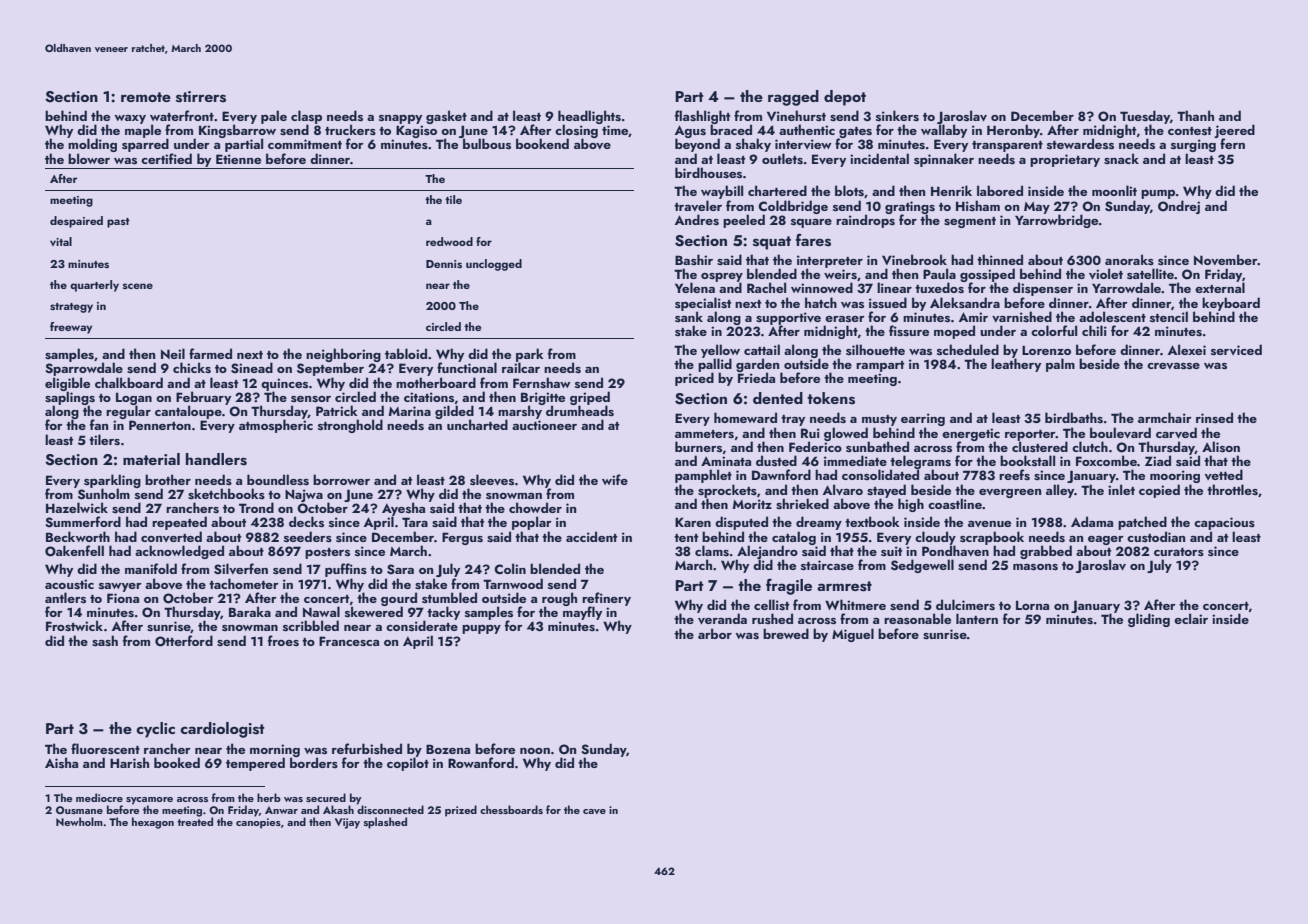 Image resolution: width=1308 pixels, height=924 pixels. I want to click on Hazelwick, so click(77, 507).
